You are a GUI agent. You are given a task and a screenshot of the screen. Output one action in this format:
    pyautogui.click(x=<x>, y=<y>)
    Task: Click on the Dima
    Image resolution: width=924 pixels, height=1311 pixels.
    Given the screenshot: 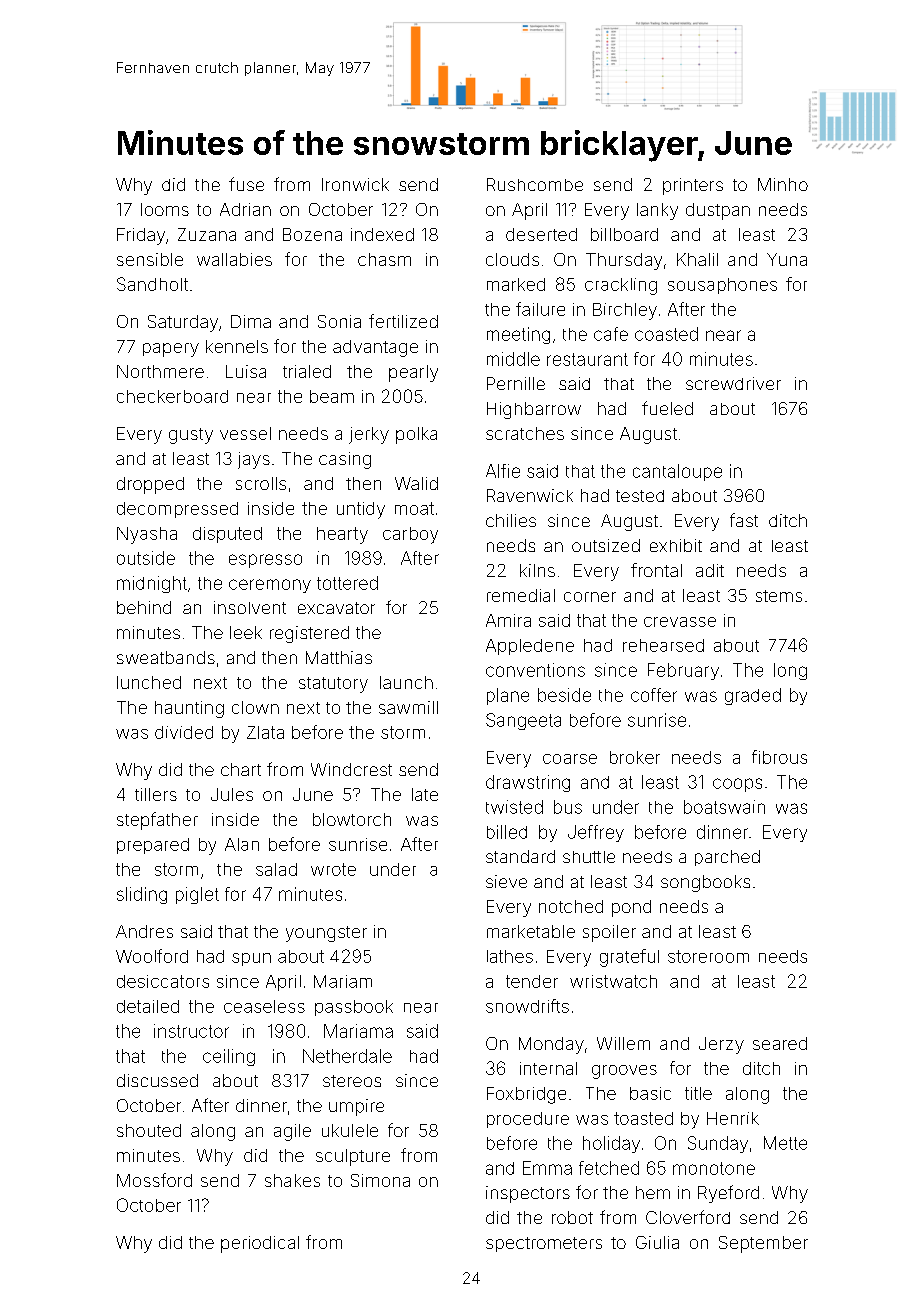 What is the action you would take?
    pyautogui.click(x=251, y=321)
